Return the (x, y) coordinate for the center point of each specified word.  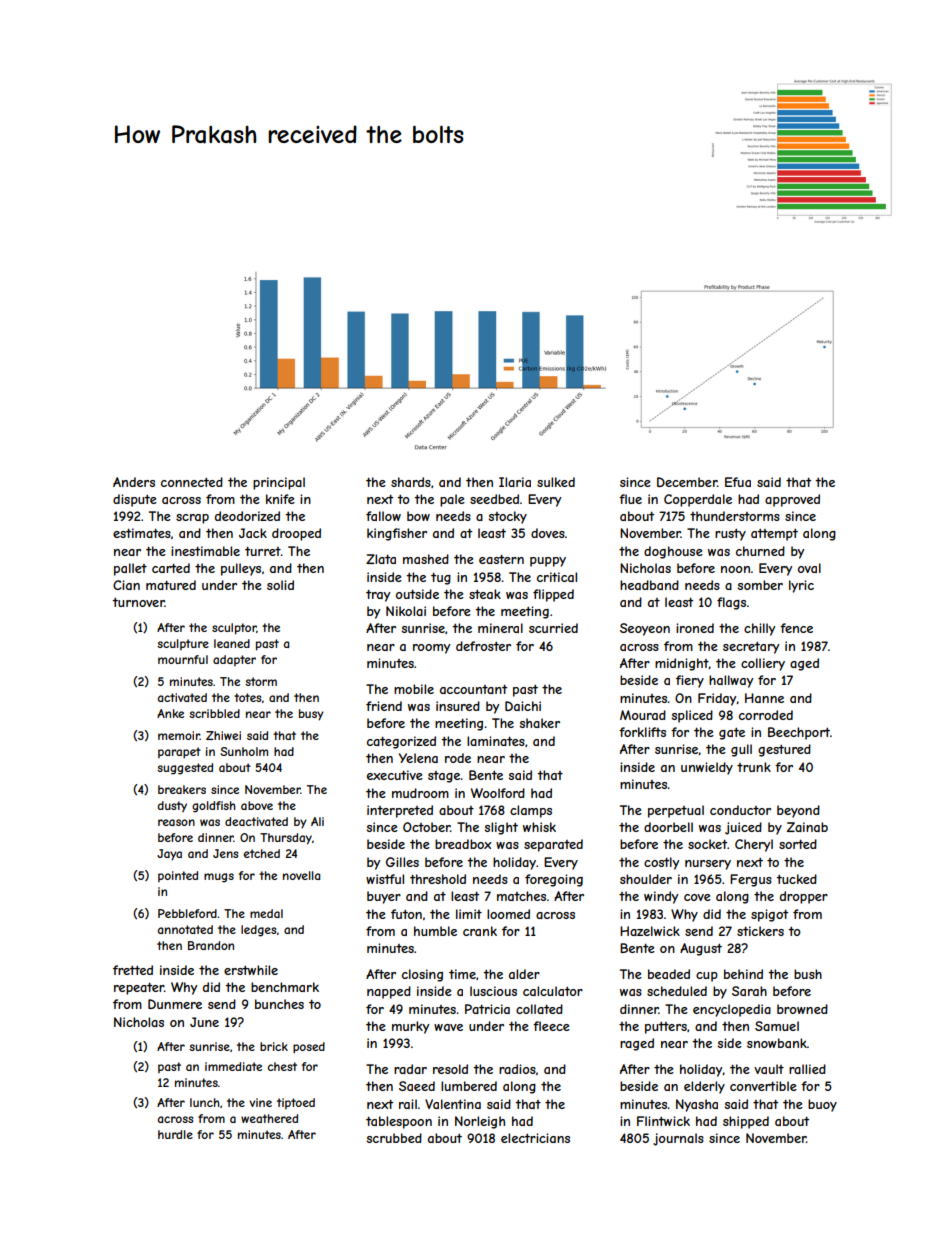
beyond (798, 811)
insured (458, 706)
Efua (738, 482)
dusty (172, 806)
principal (279, 483)
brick (274, 1046)
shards (411, 482)
